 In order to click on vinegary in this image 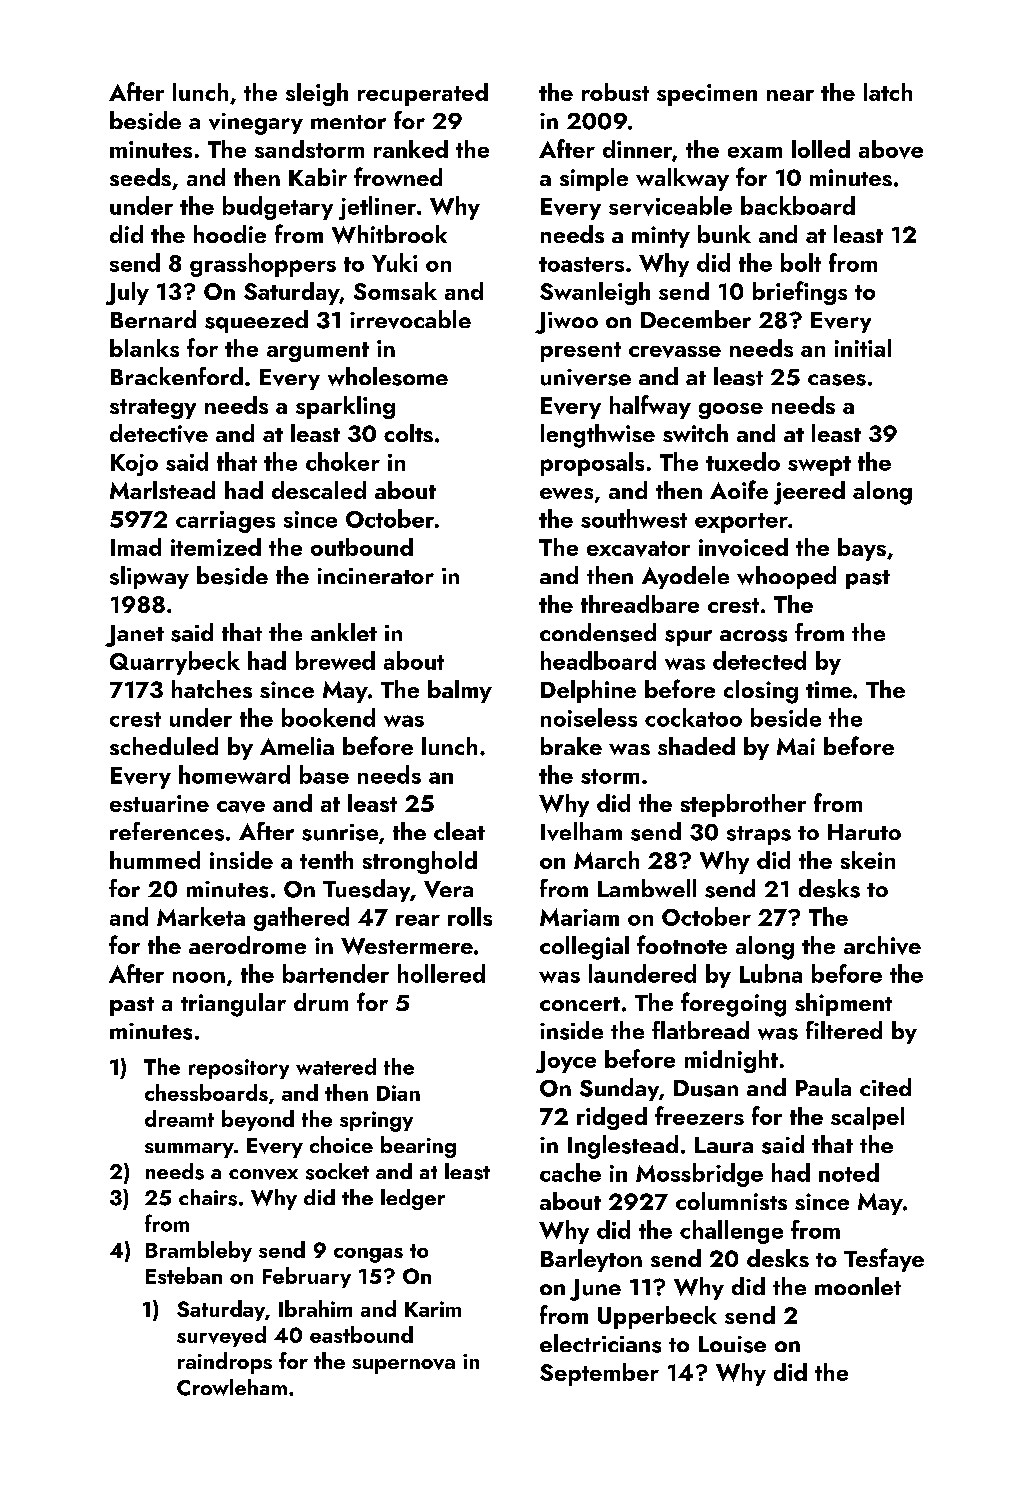, I will do `click(256, 124)`.
